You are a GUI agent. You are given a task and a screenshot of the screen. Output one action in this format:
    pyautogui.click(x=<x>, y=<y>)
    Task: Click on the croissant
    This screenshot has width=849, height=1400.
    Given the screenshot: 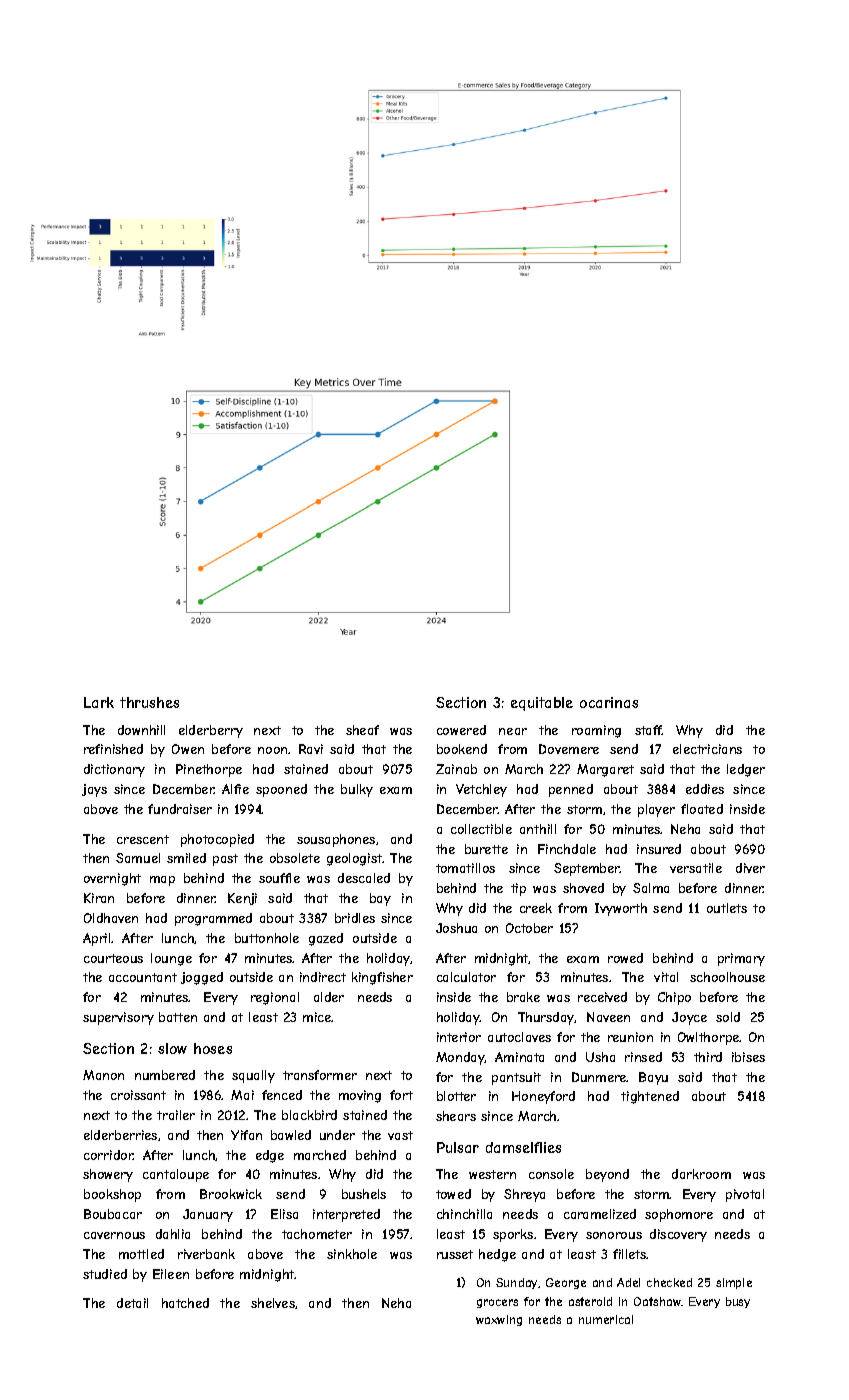 What is the action you would take?
    pyautogui.click(x=138, y=1095)
